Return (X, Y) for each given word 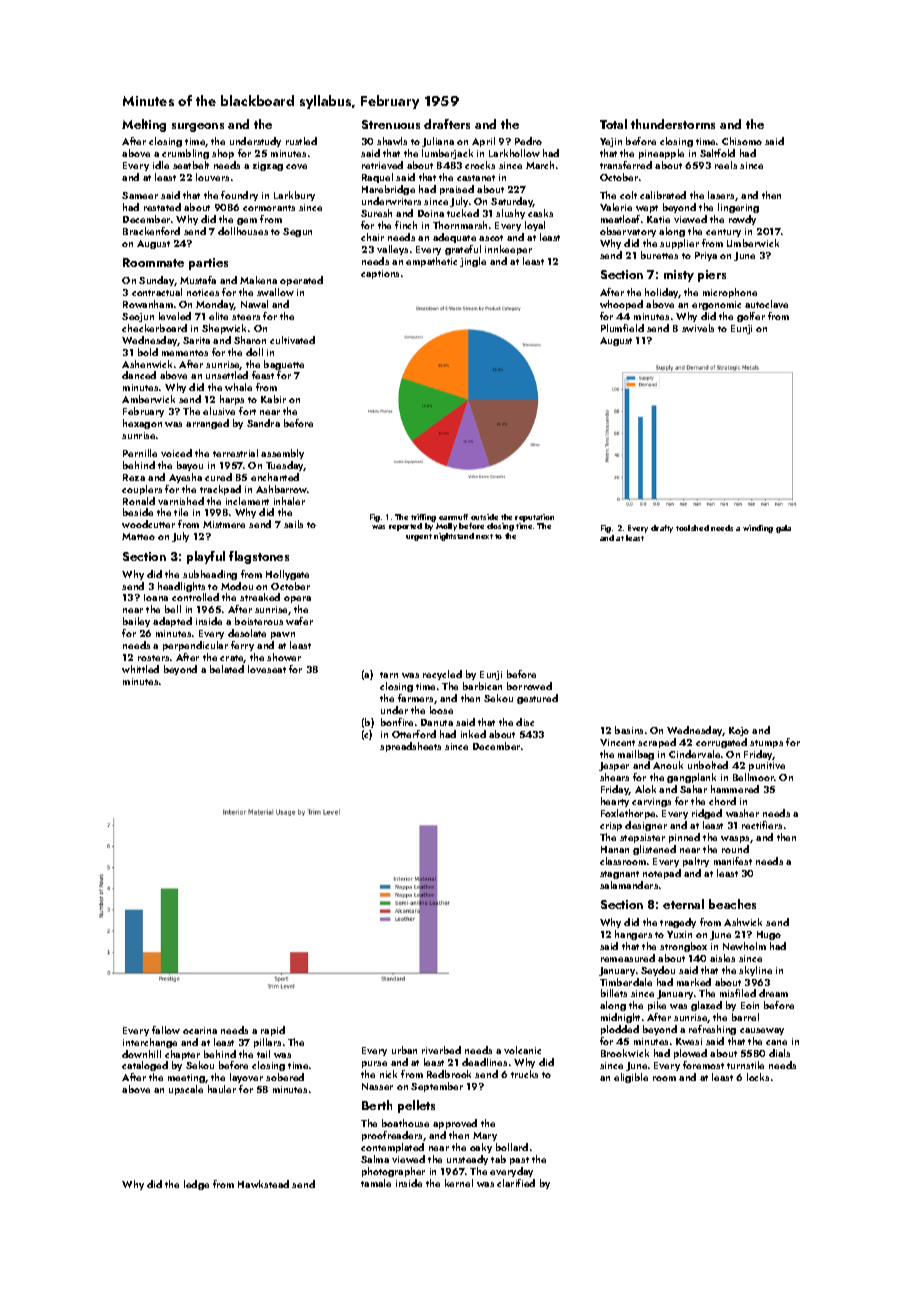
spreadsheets (410, 747)
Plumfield (622, 328)
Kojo (739, 731)
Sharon (250, 340)
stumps (766, 744)
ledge (196, 1185)
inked (473, 734)
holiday (662, 293)
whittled (140, 669)
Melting (144, 125)
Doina (431, 213)
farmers (415, 698)
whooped (621, 305)
